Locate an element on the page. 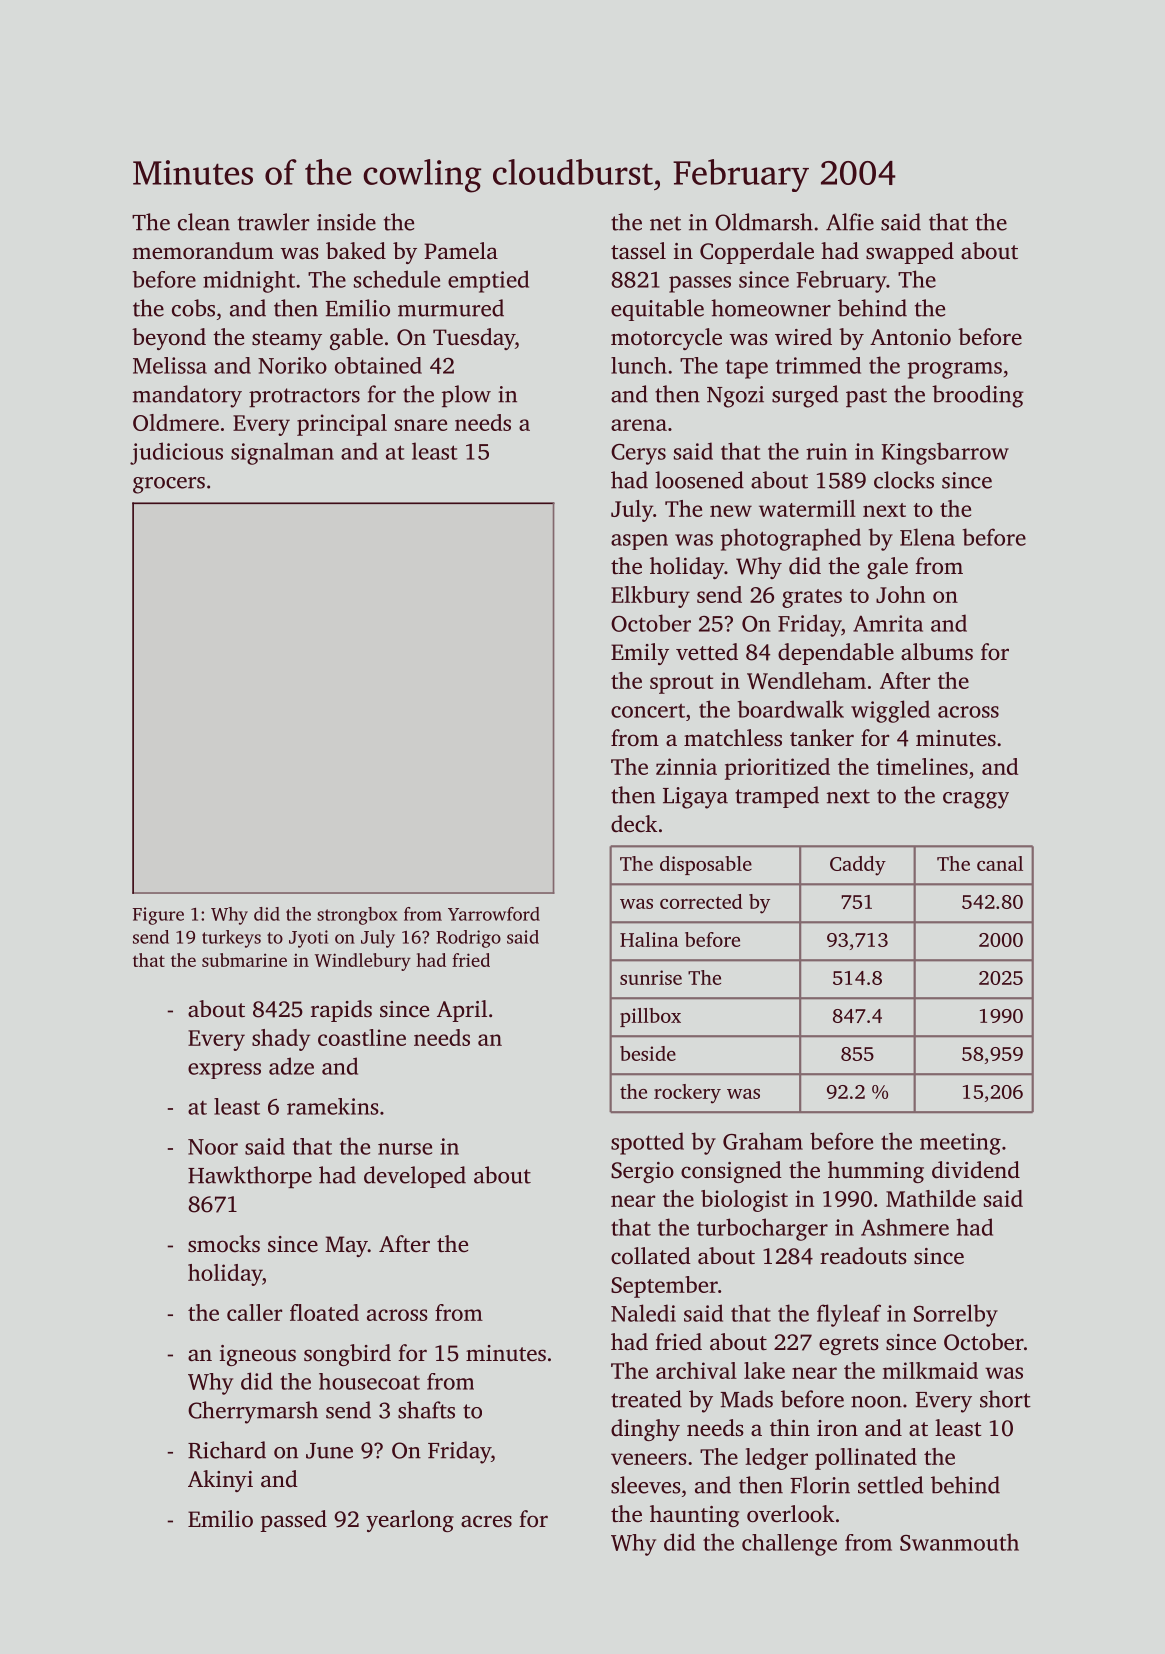 Image resolution: width=1165 pixels, height=1654 pixels. tramped is located at coordinates (777, 797).
